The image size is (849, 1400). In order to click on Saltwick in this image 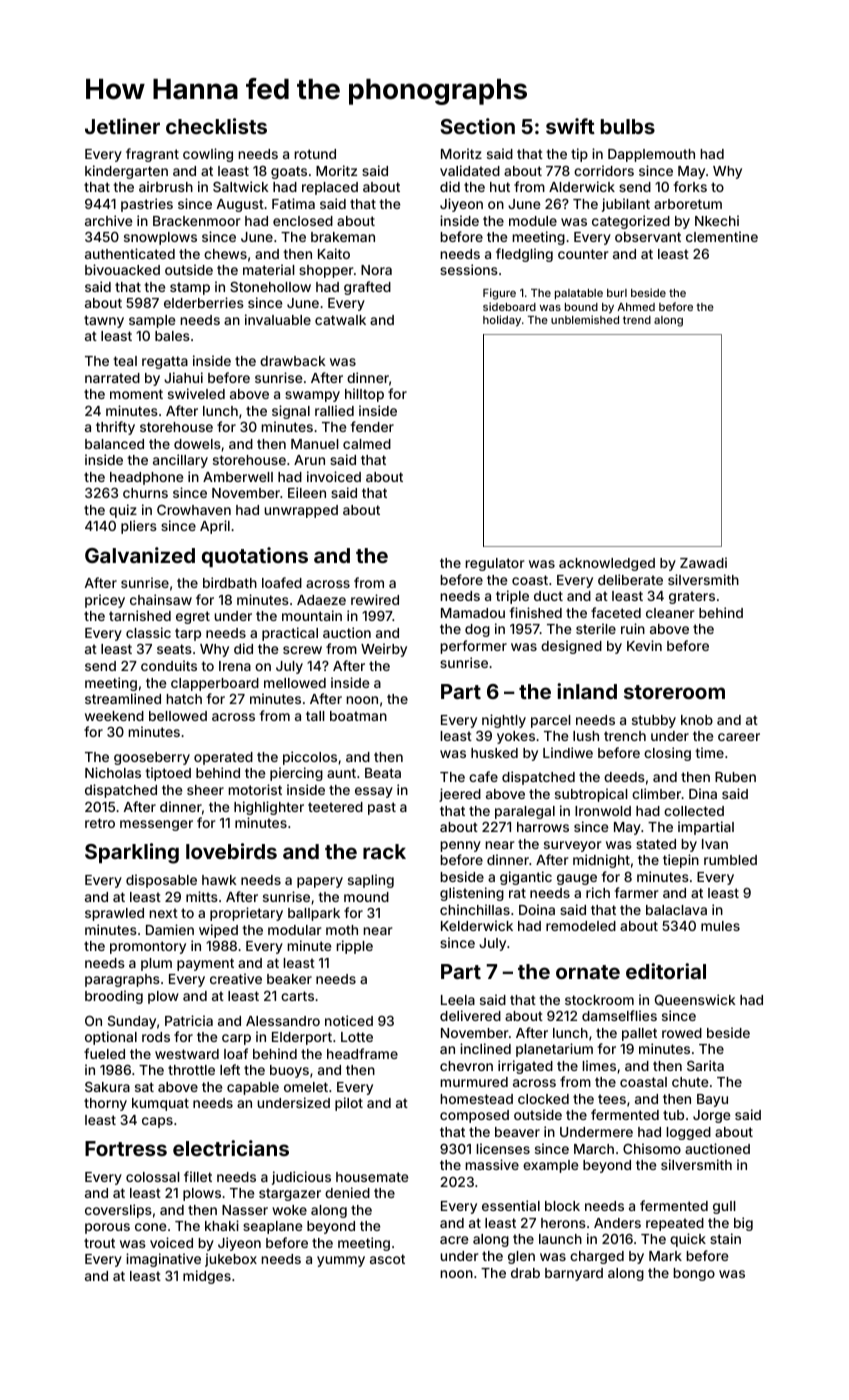, I will do `click(241, 186)`.
